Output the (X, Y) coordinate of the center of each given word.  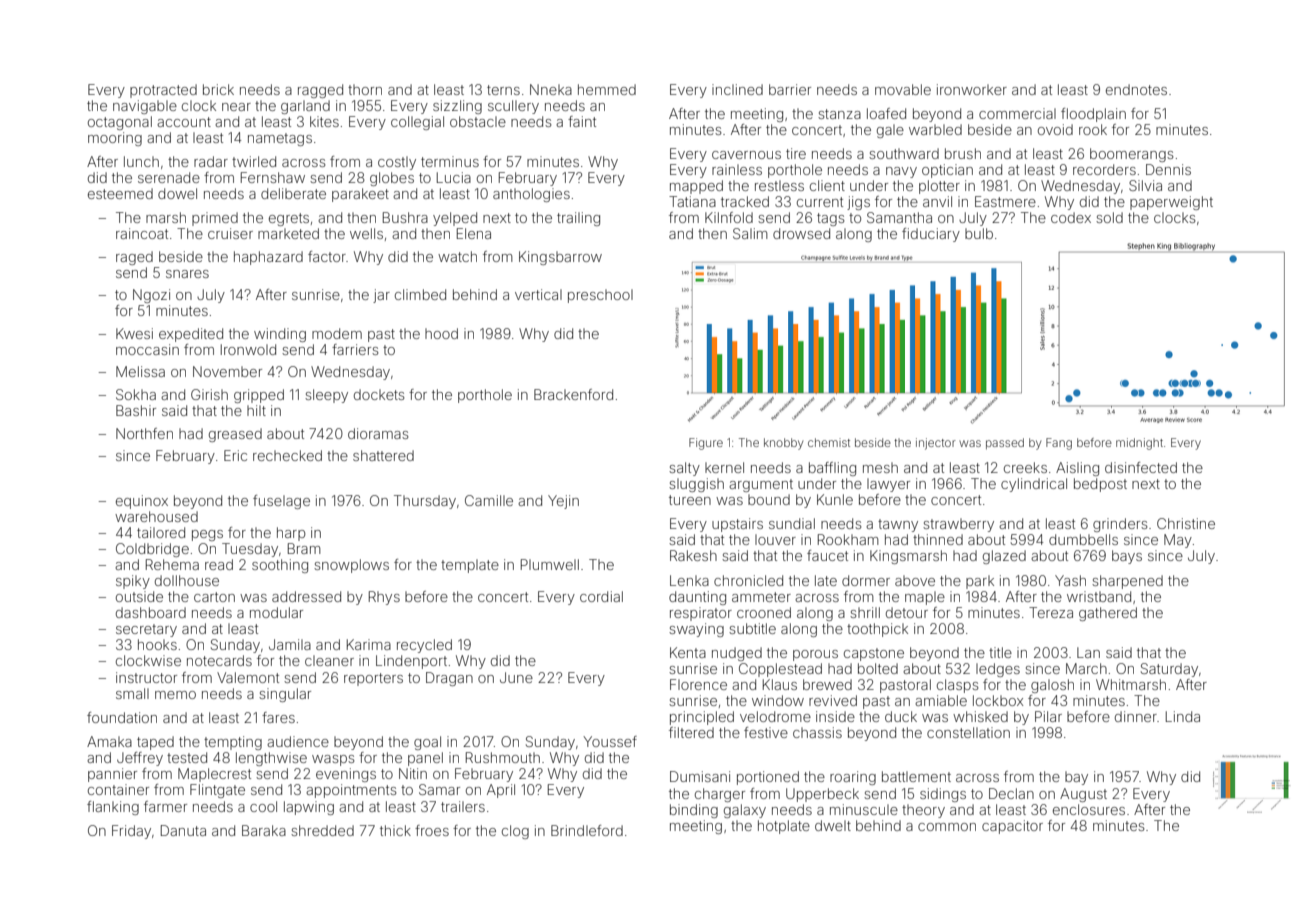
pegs (207, 535)
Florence (698, 684)
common (947, 827)
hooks (157, 644)
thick (395, 830)
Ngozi (151, 296)
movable (903, 89)
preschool (600, 296)
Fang (1059, 444)
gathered (1108, 614)
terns (503, 90)
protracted (163, 91)
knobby (783, 444)
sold (1109, 217)
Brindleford (587, 830)
